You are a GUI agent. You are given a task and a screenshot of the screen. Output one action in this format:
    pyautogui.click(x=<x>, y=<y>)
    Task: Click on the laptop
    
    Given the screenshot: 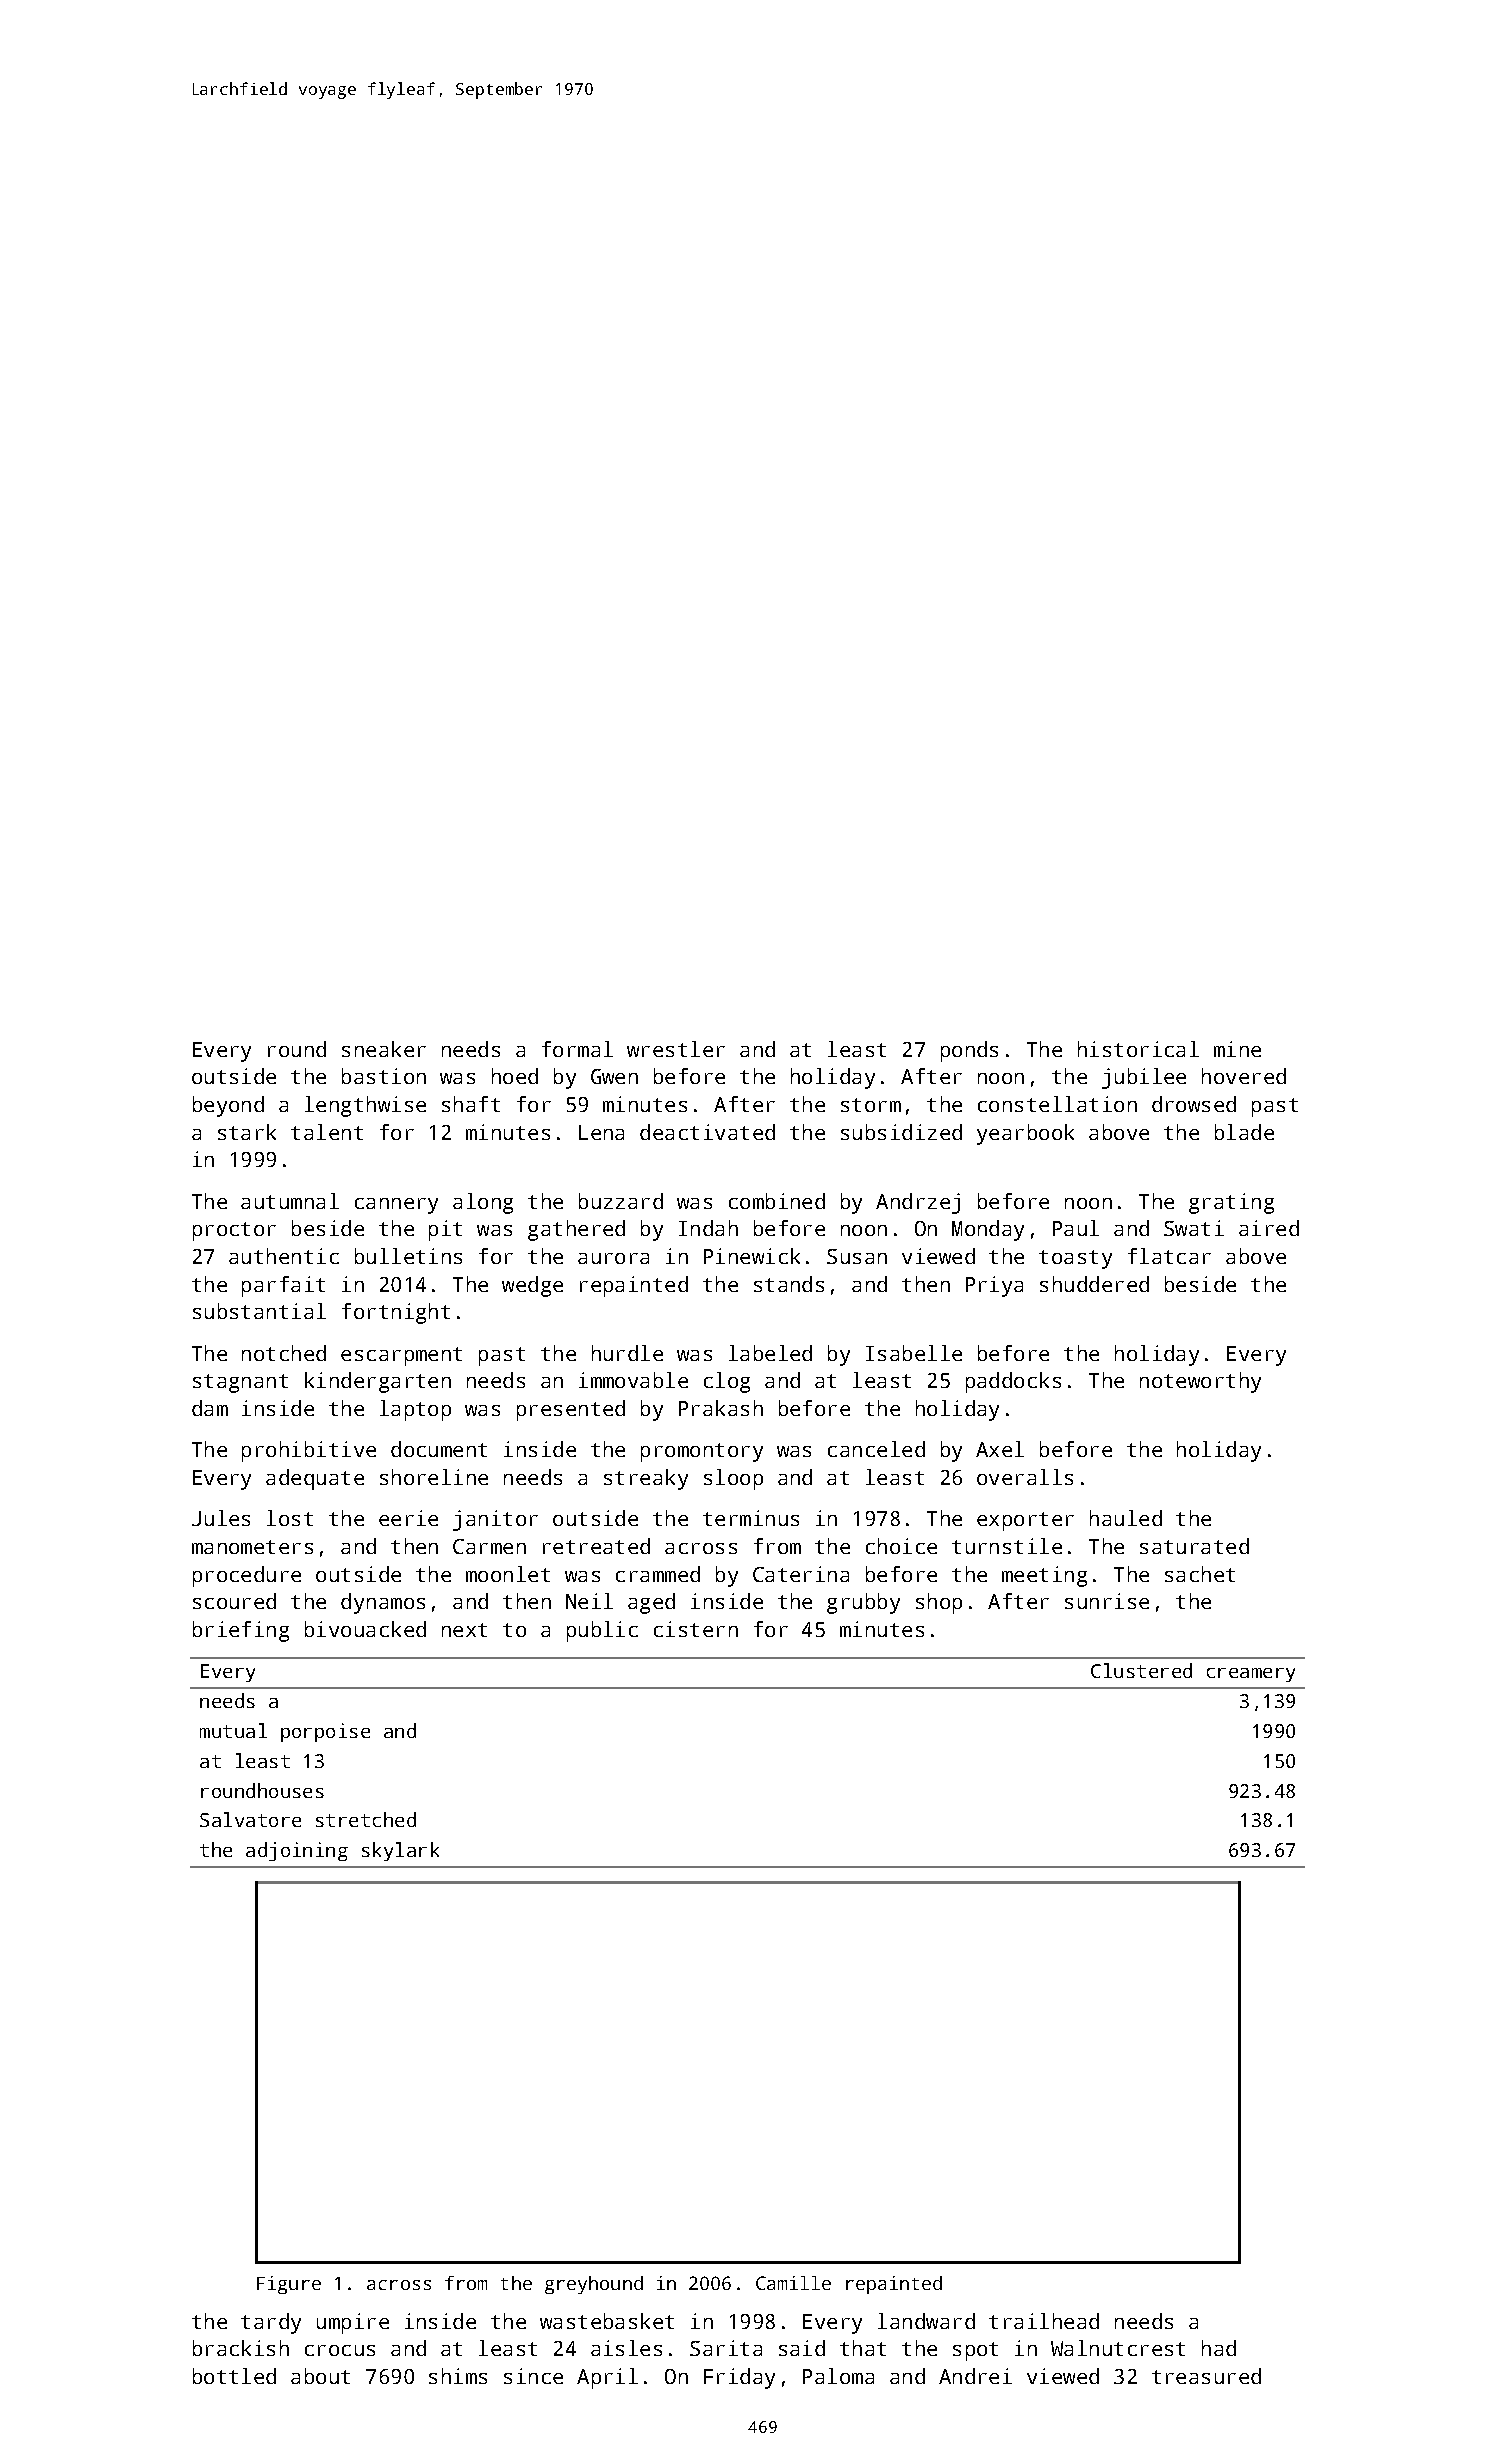 What is the action you would take?
    pyautogui.click(x=415, y=1410)
